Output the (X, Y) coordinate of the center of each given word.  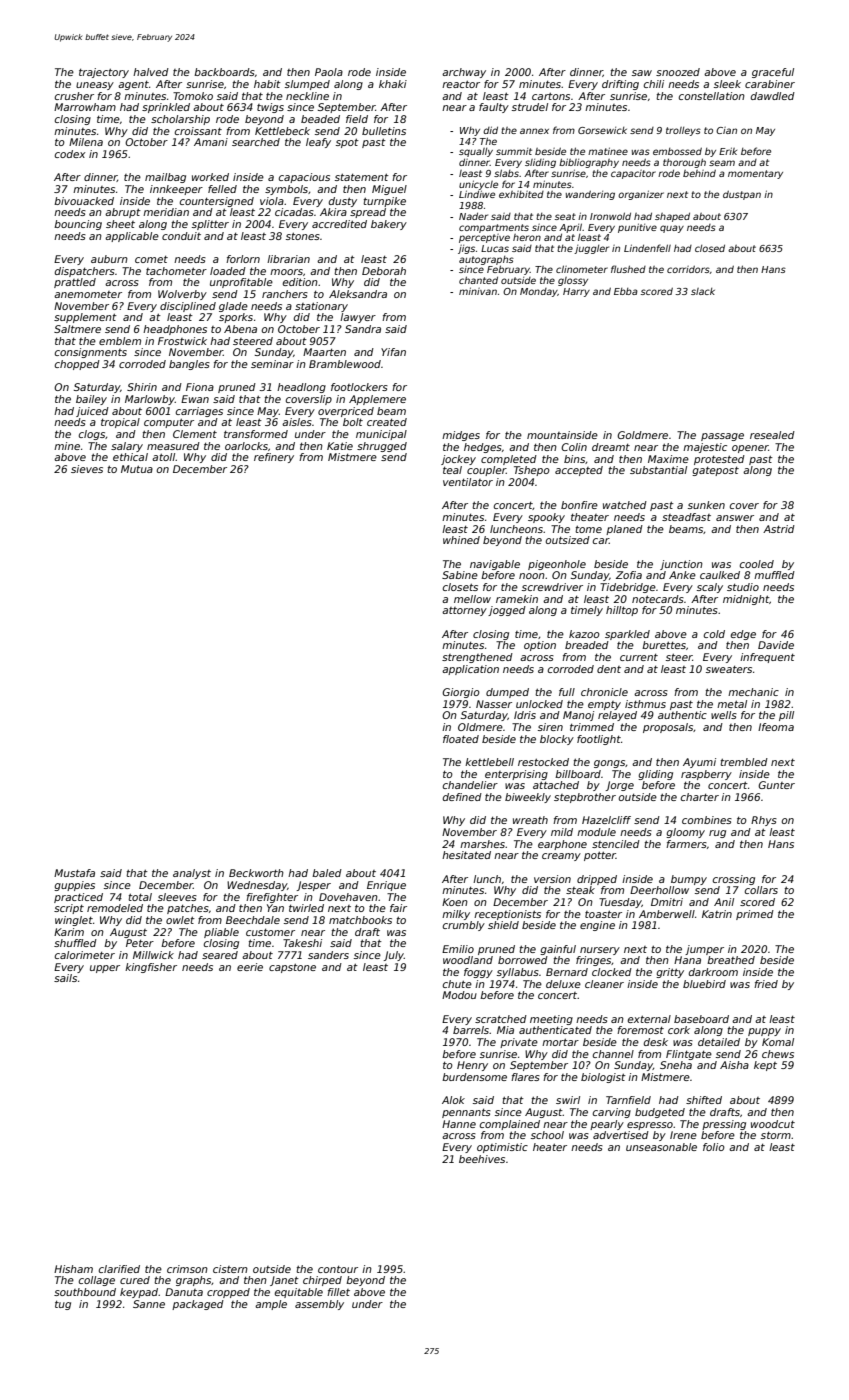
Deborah (384, 271)
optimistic (502, 1148)
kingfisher (151, 968)
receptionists (507, 915)
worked (210, 177)
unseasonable (661, 1147)
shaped (672, 217)
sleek (727, 84)
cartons (551, 96)
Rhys (764, 821)
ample (271, 1305)
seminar (272, 364)
